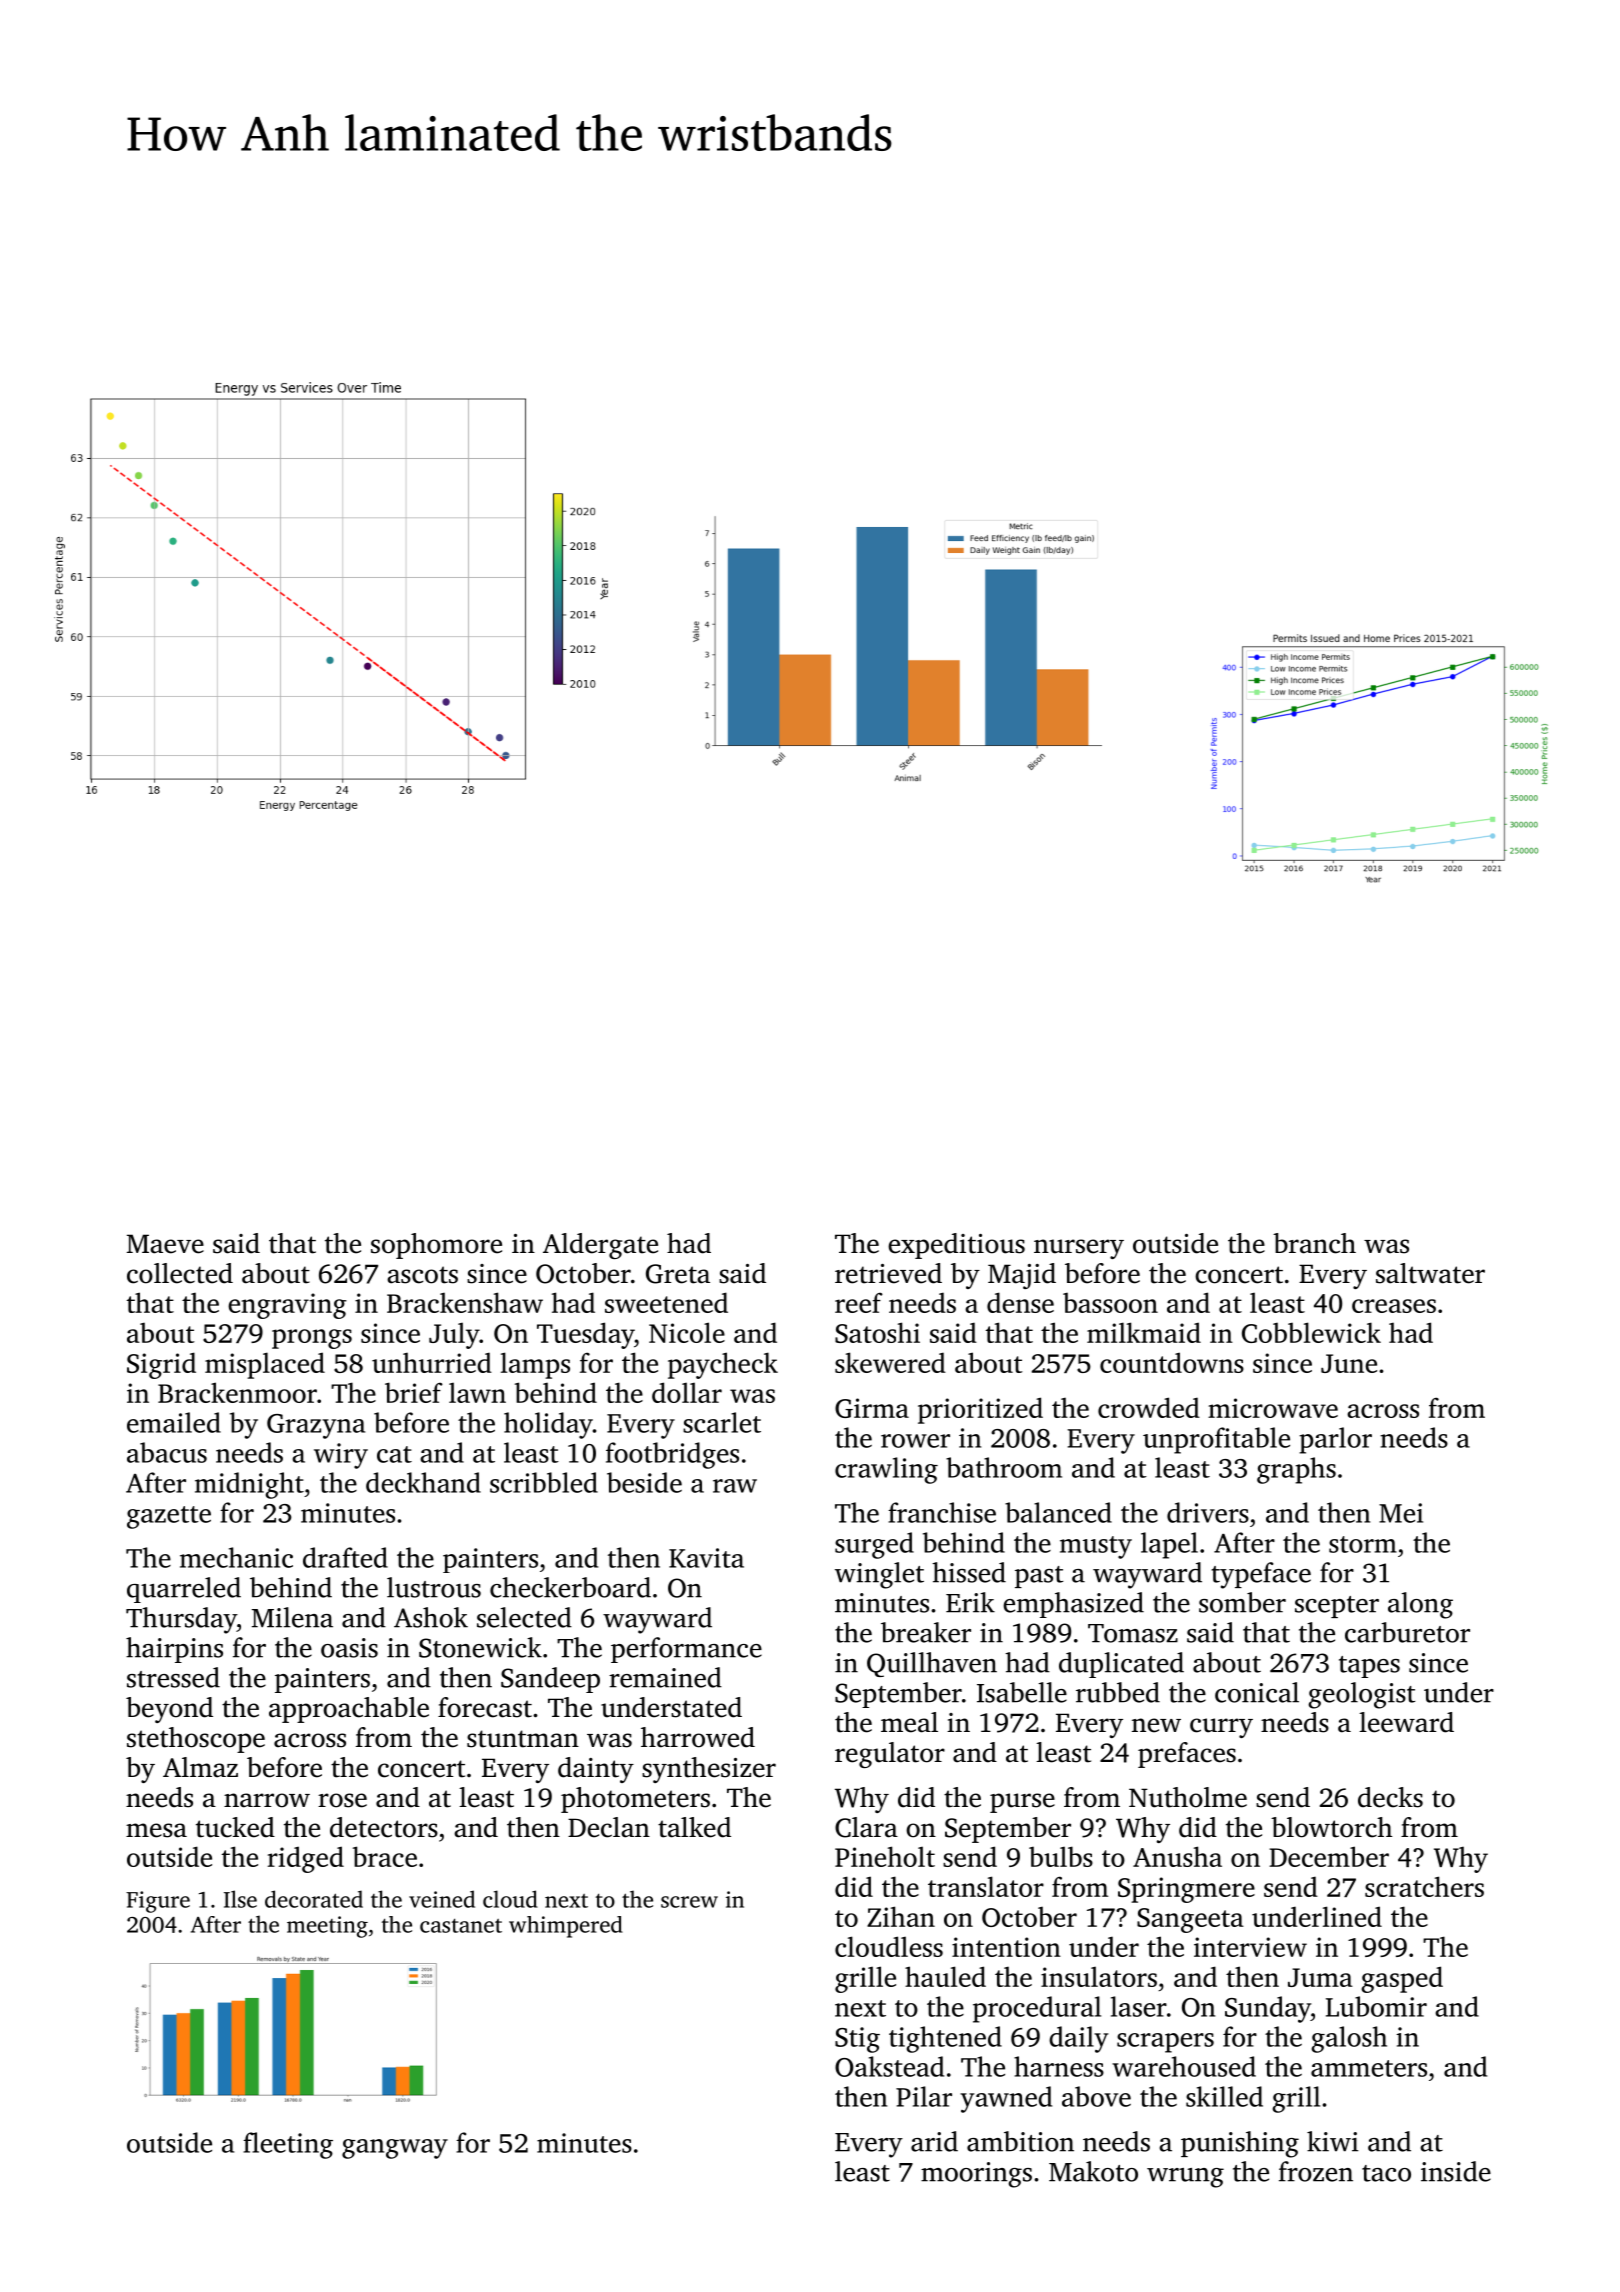 The image size is (1620, 2292). Describe the element at coordinates (423, 1482) in the document. I see `deckhand` at that location.
